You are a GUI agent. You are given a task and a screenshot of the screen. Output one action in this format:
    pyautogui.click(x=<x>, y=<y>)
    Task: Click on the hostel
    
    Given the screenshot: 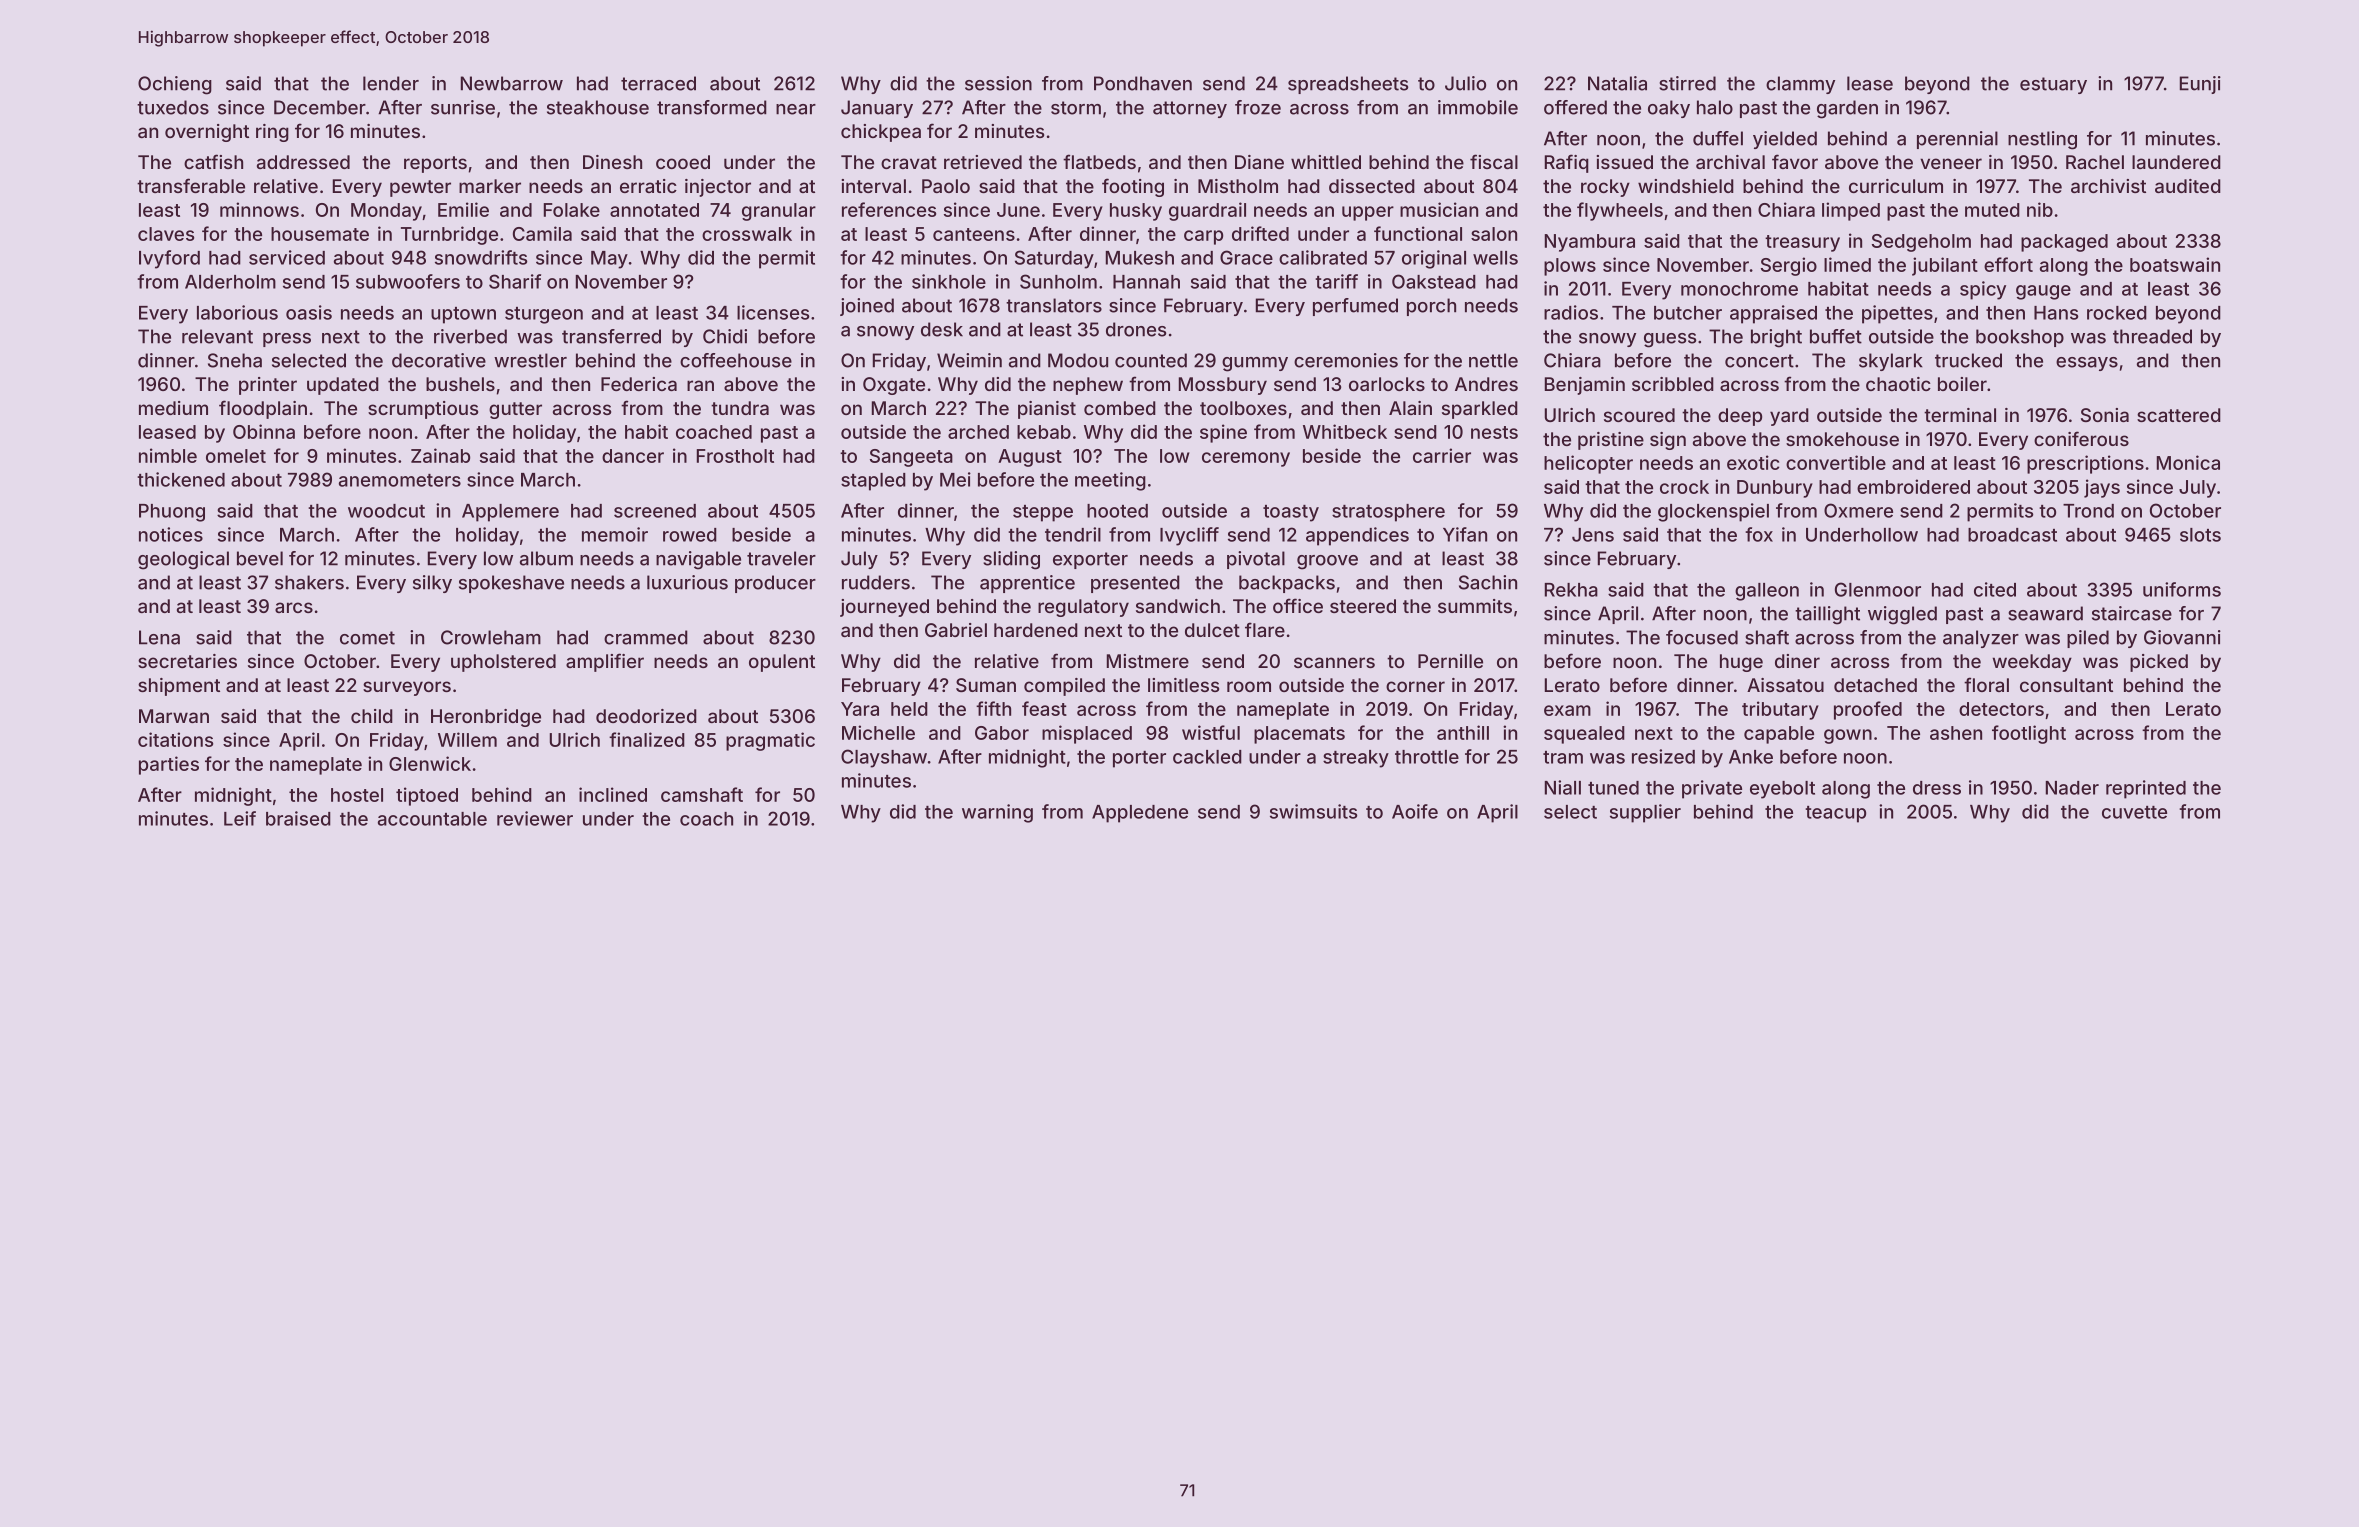 What is the action you would take?
    pyautogui.click(x=357, y=795)
